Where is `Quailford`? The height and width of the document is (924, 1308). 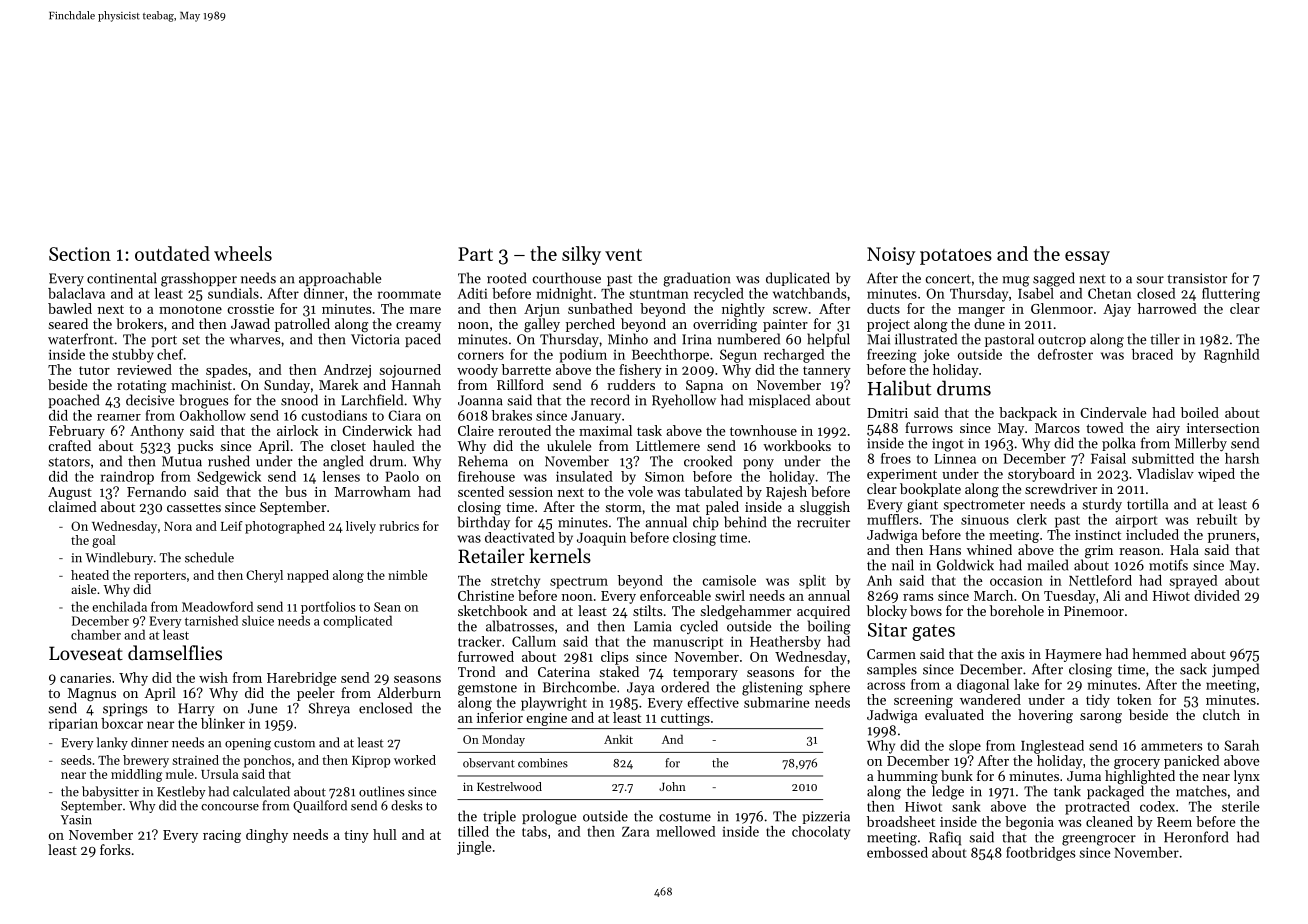 Quailford is located at coordinates (320, 806).
